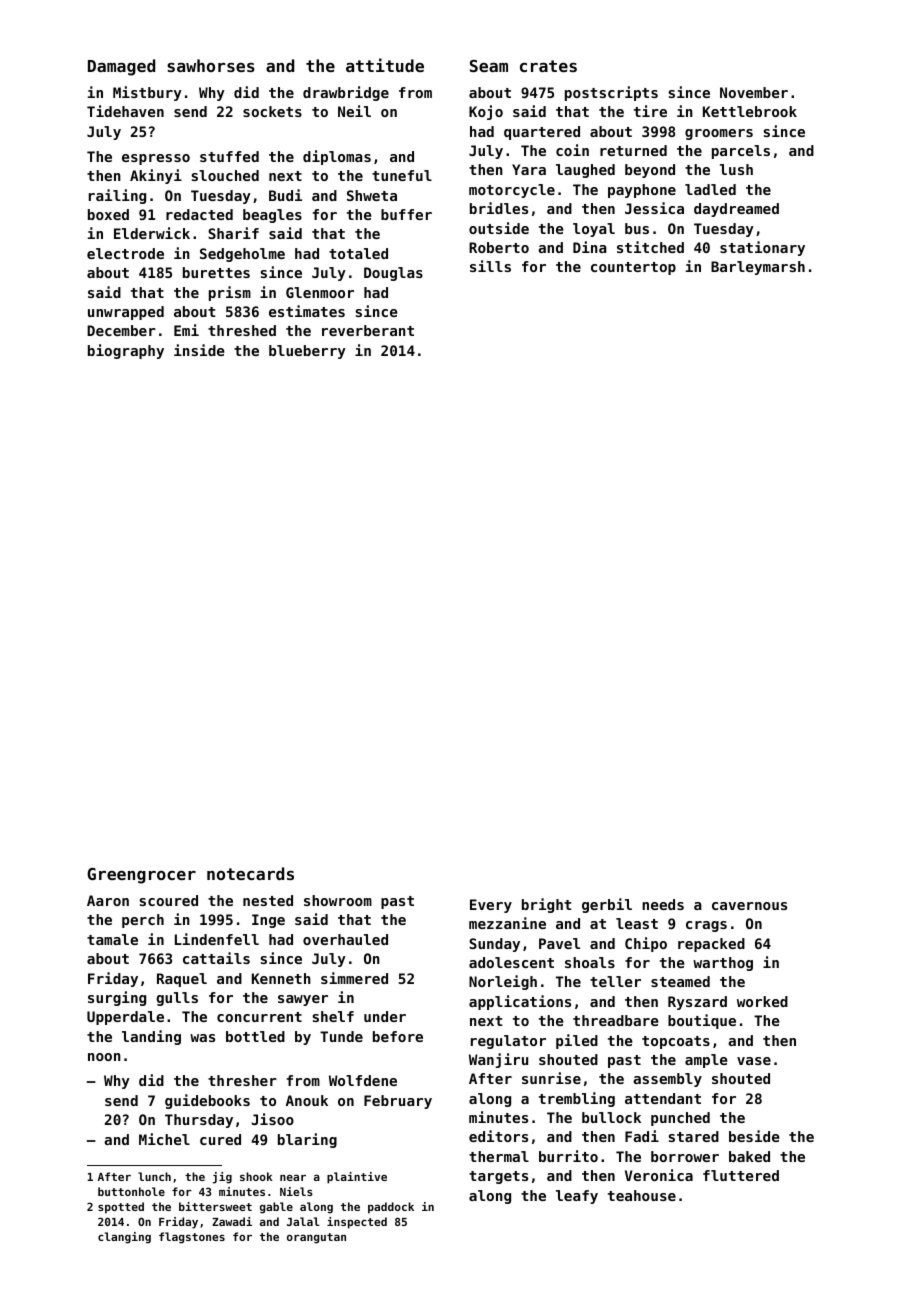 The image size is (908, 1316). What do you see at coordinates (126, 351) in the page?
I see `biography` at bounding box center [126, 351].
